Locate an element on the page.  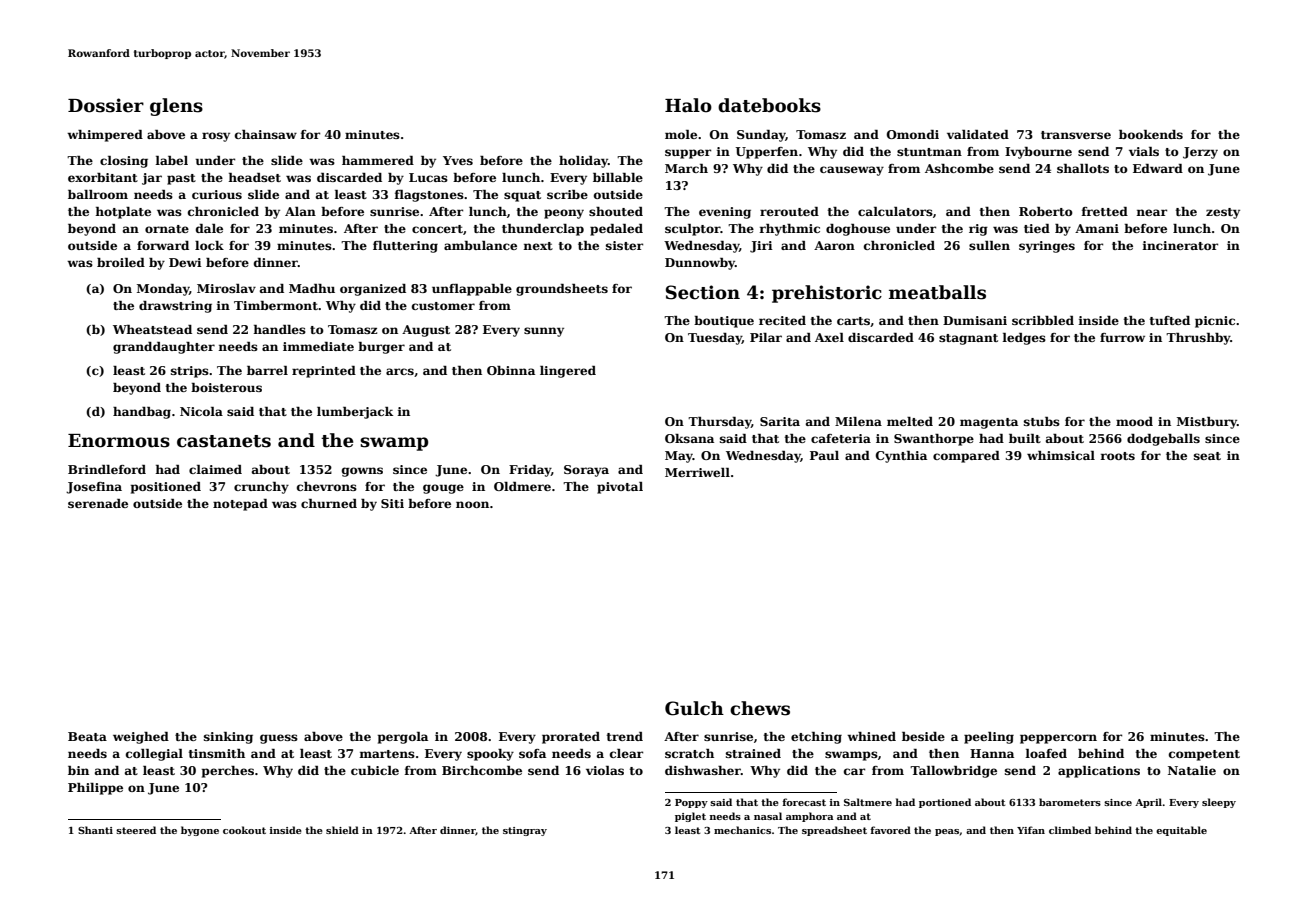
weighed is located at coordinates (141, 738).
